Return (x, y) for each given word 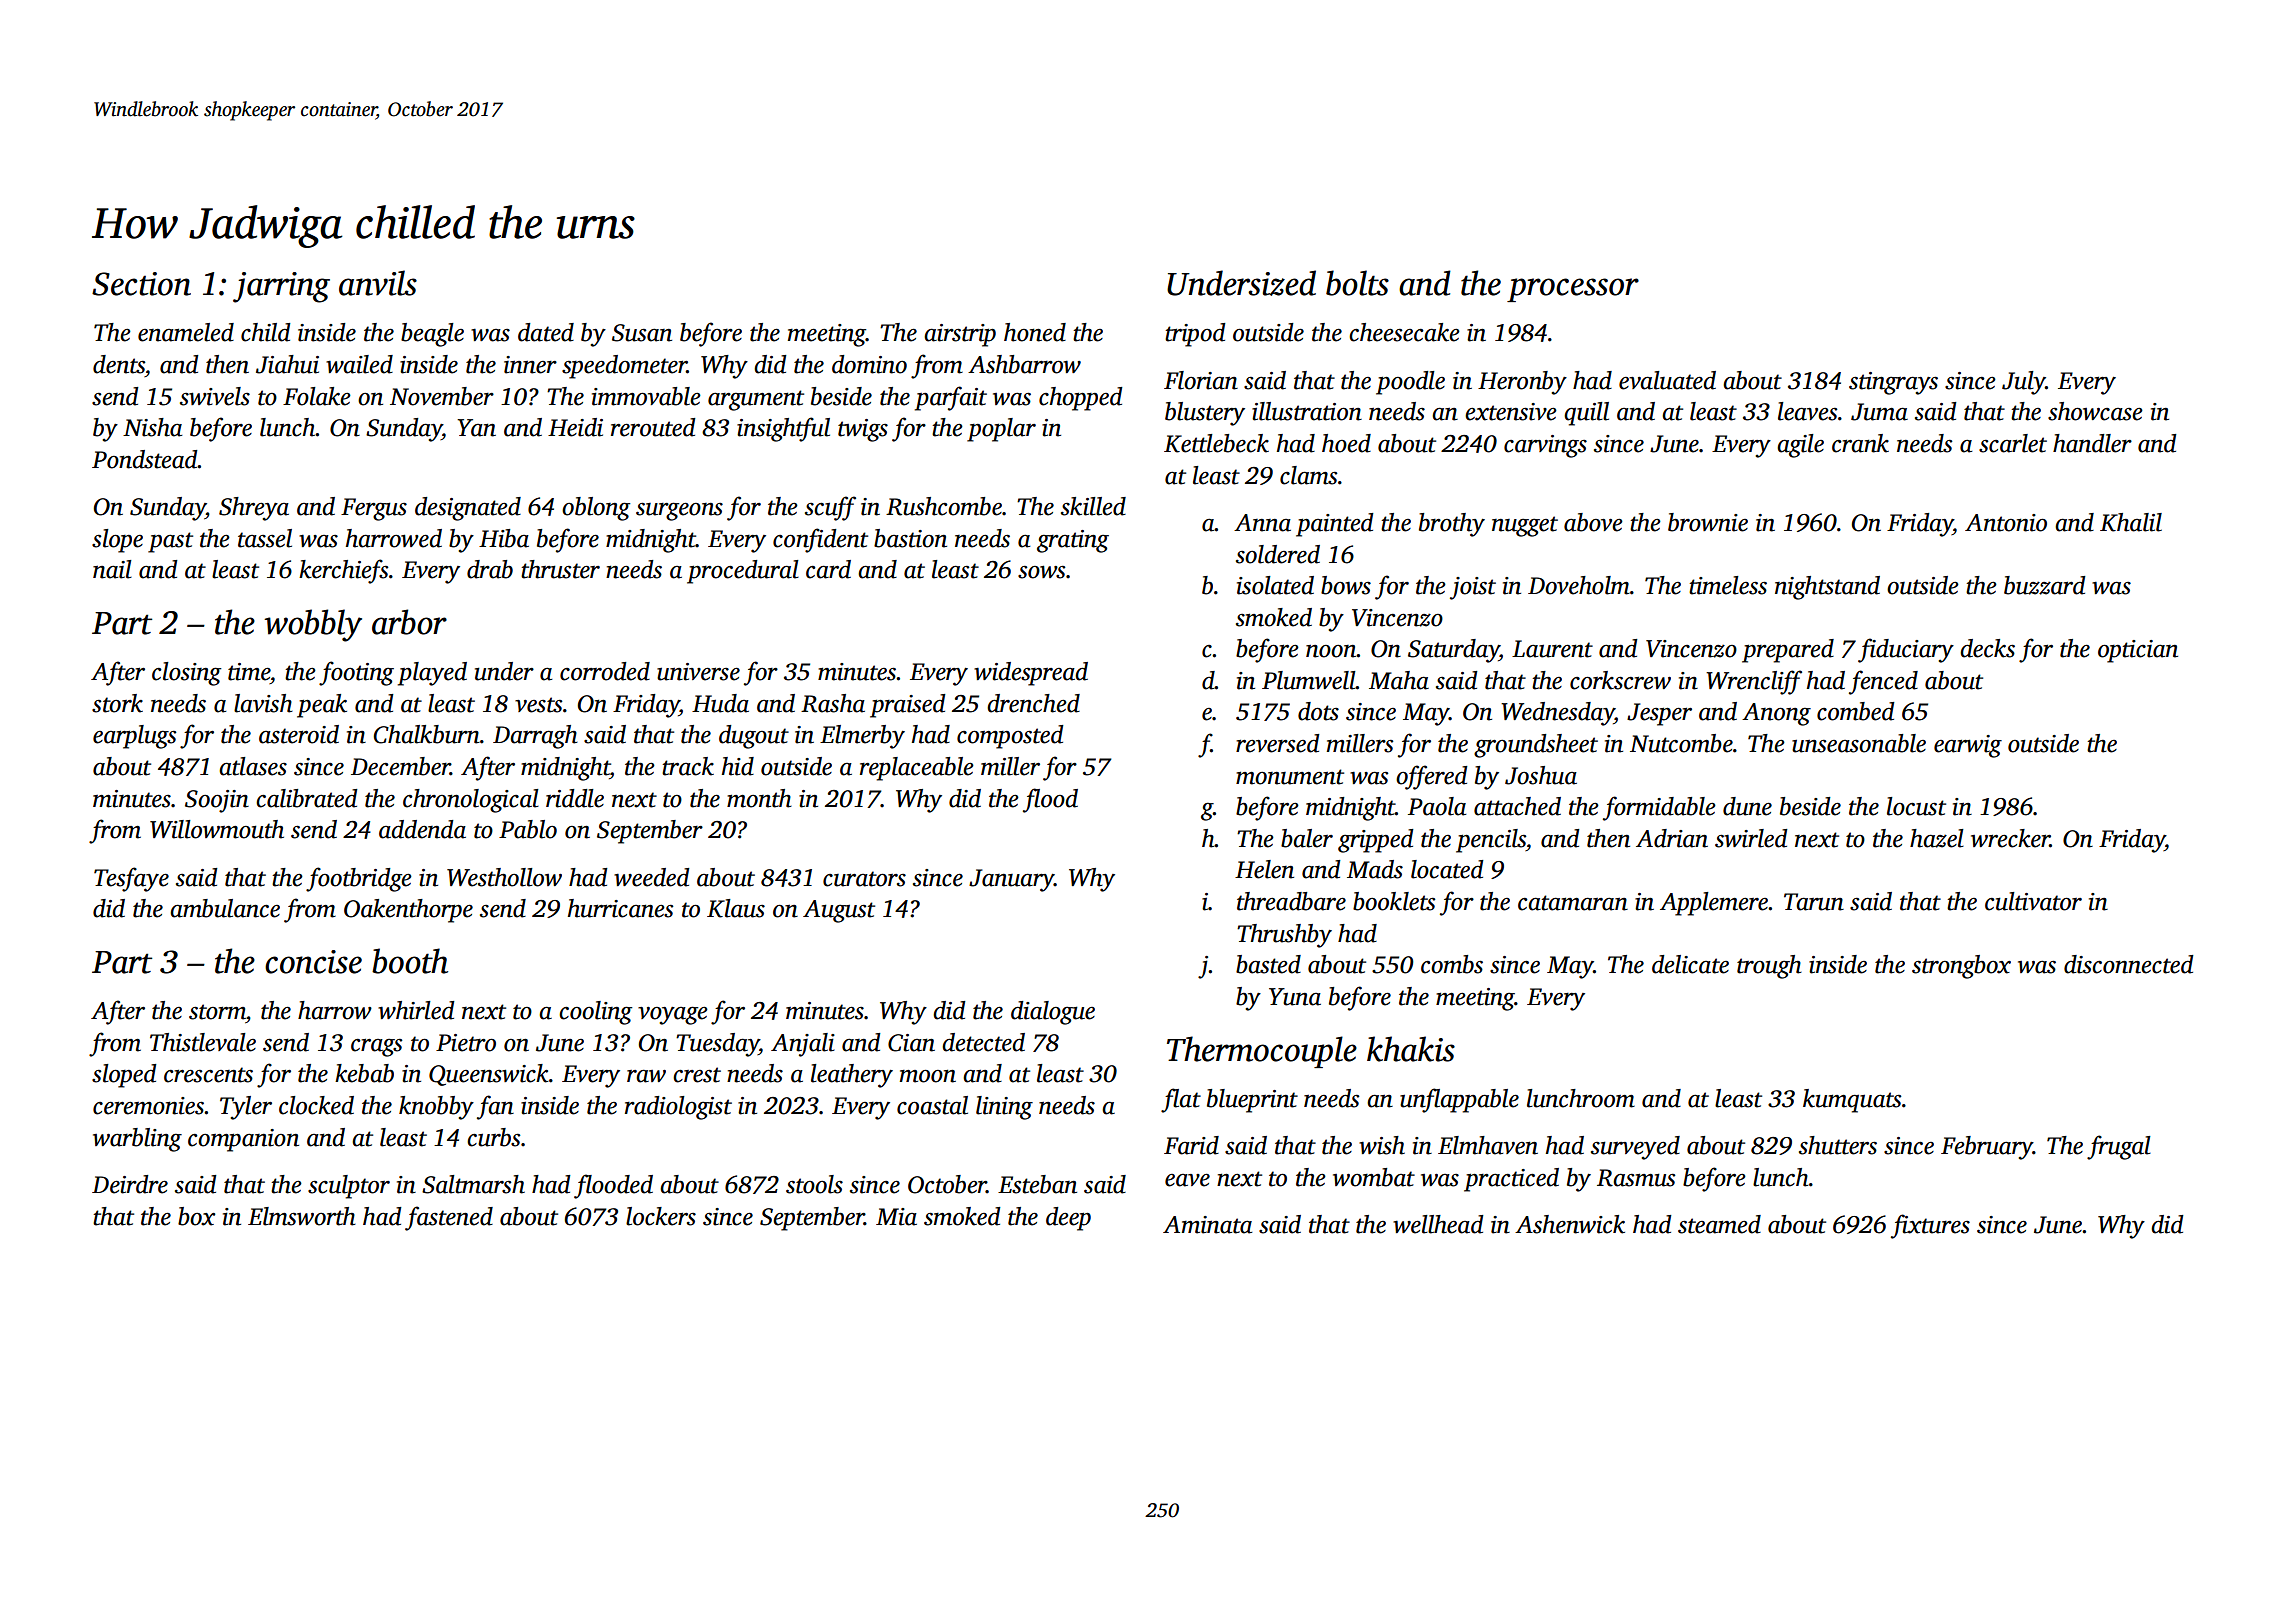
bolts (1357, 283)
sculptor (349, 1187)
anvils (378, 283)
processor (1573, 290)
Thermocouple (1262, 1052)
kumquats (1852, 1101)
